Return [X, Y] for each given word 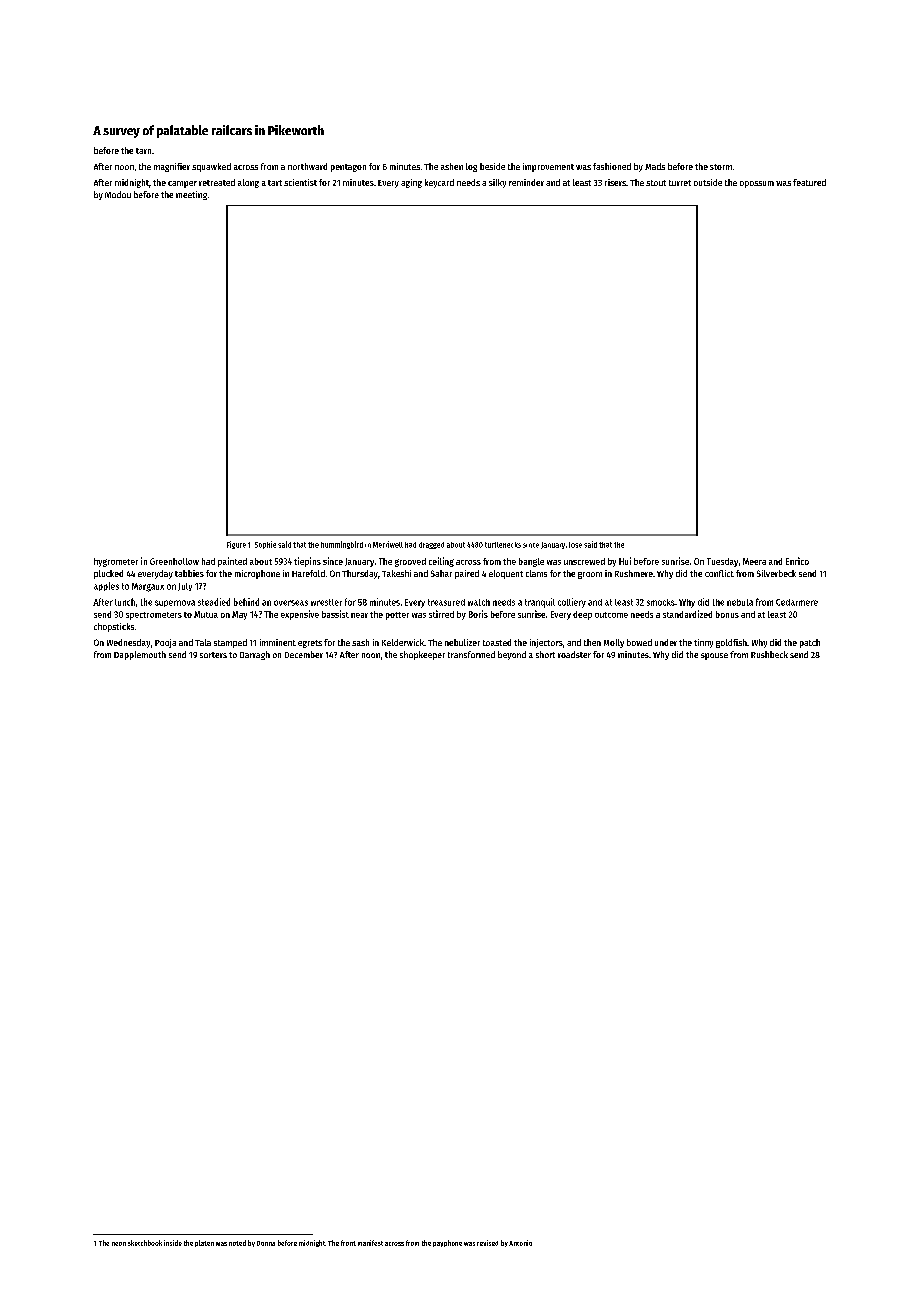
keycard [439, 183]
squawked [211, 167]
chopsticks [114, 627]
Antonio [520, 1243]
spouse [714, 656]
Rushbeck [769, 654]
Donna [266, 1243]
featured [809, 182]
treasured [446, 602]
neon [119, 1244]
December [304, 654]
